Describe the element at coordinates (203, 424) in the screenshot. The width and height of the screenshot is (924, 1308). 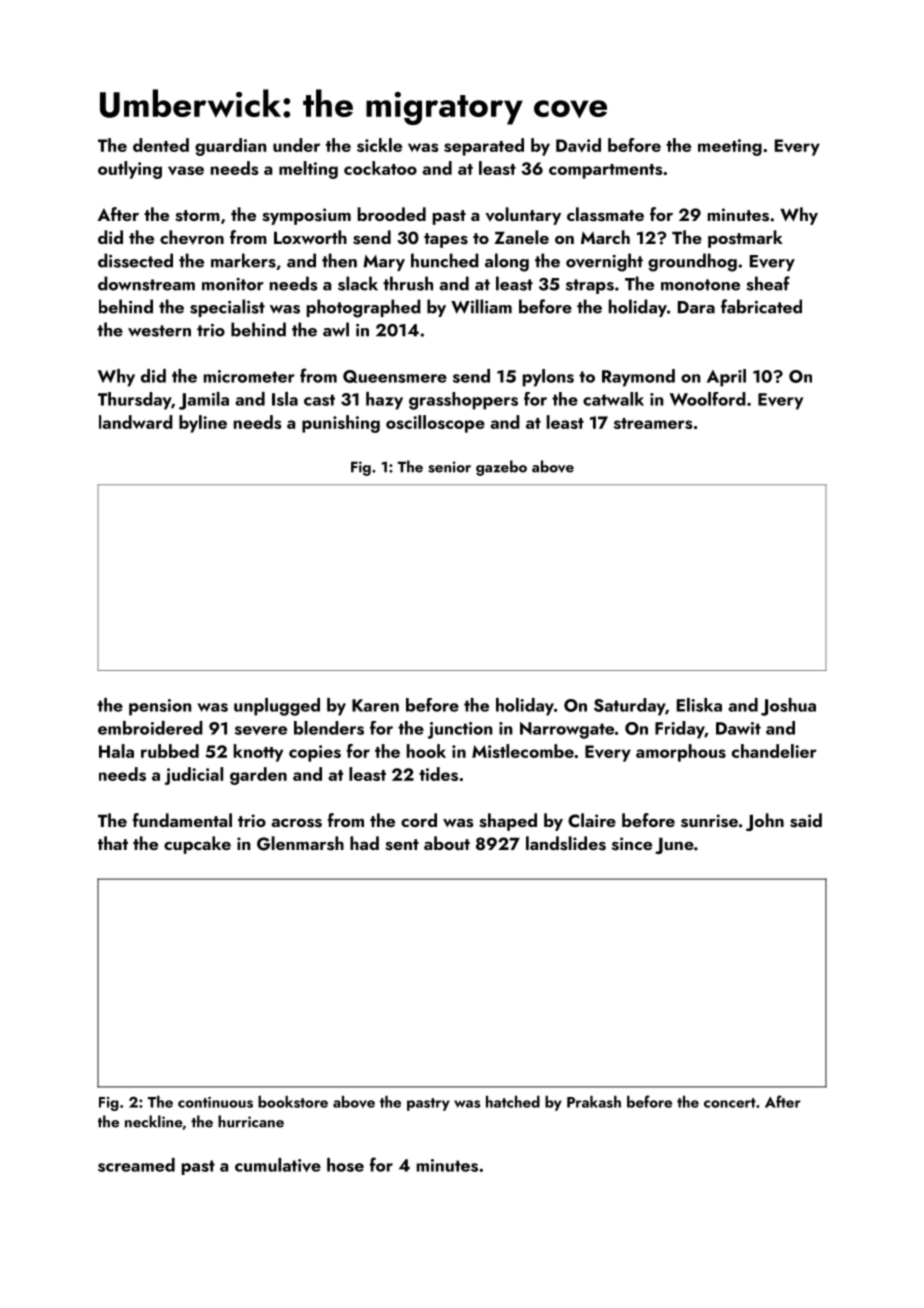
I see `byline` at that location.
